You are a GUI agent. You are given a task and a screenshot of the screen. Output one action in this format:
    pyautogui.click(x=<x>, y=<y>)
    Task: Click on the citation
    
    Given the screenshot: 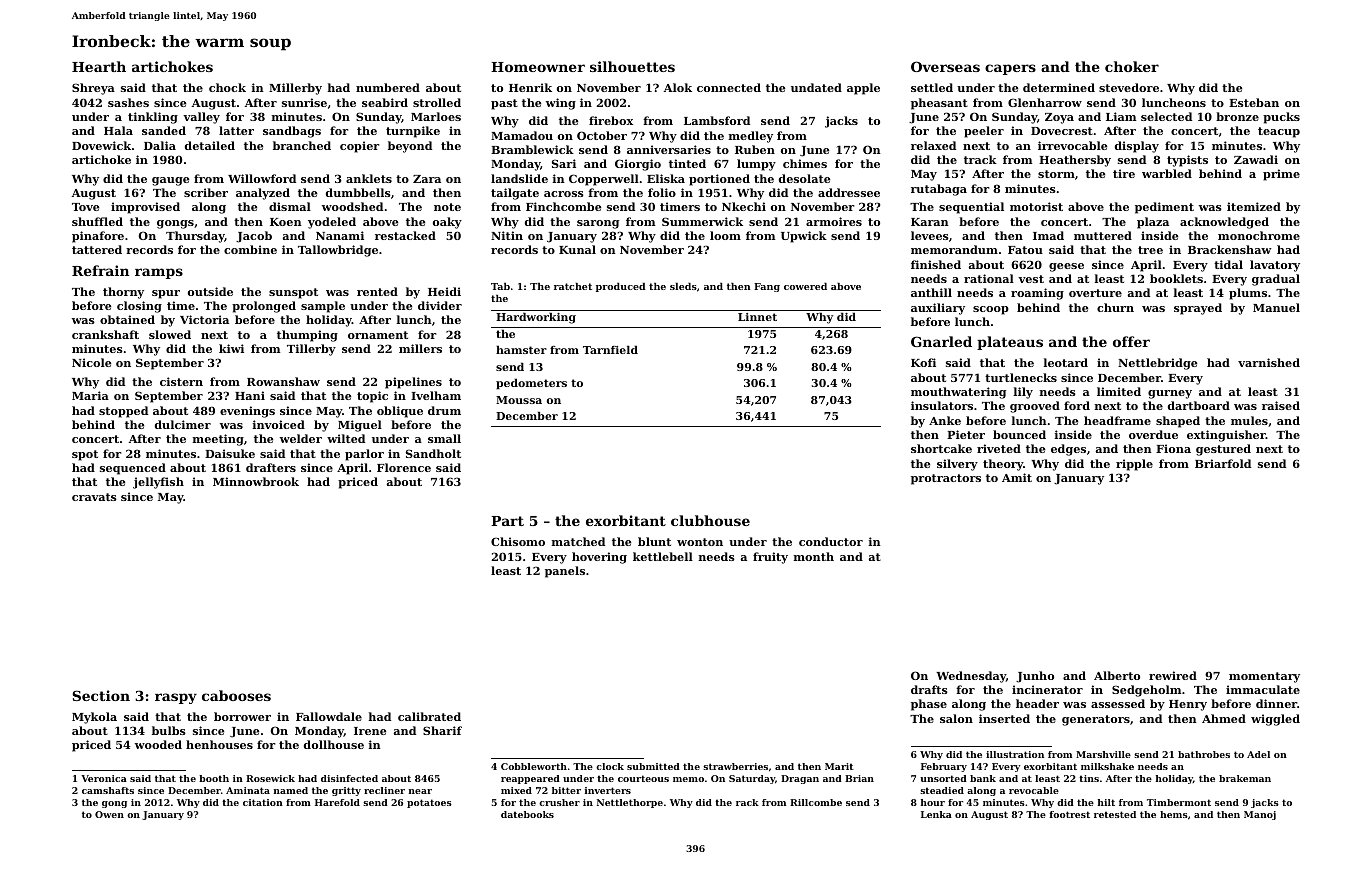 What is the action you would take?
    pyautogui.click(x=263, y=802)
